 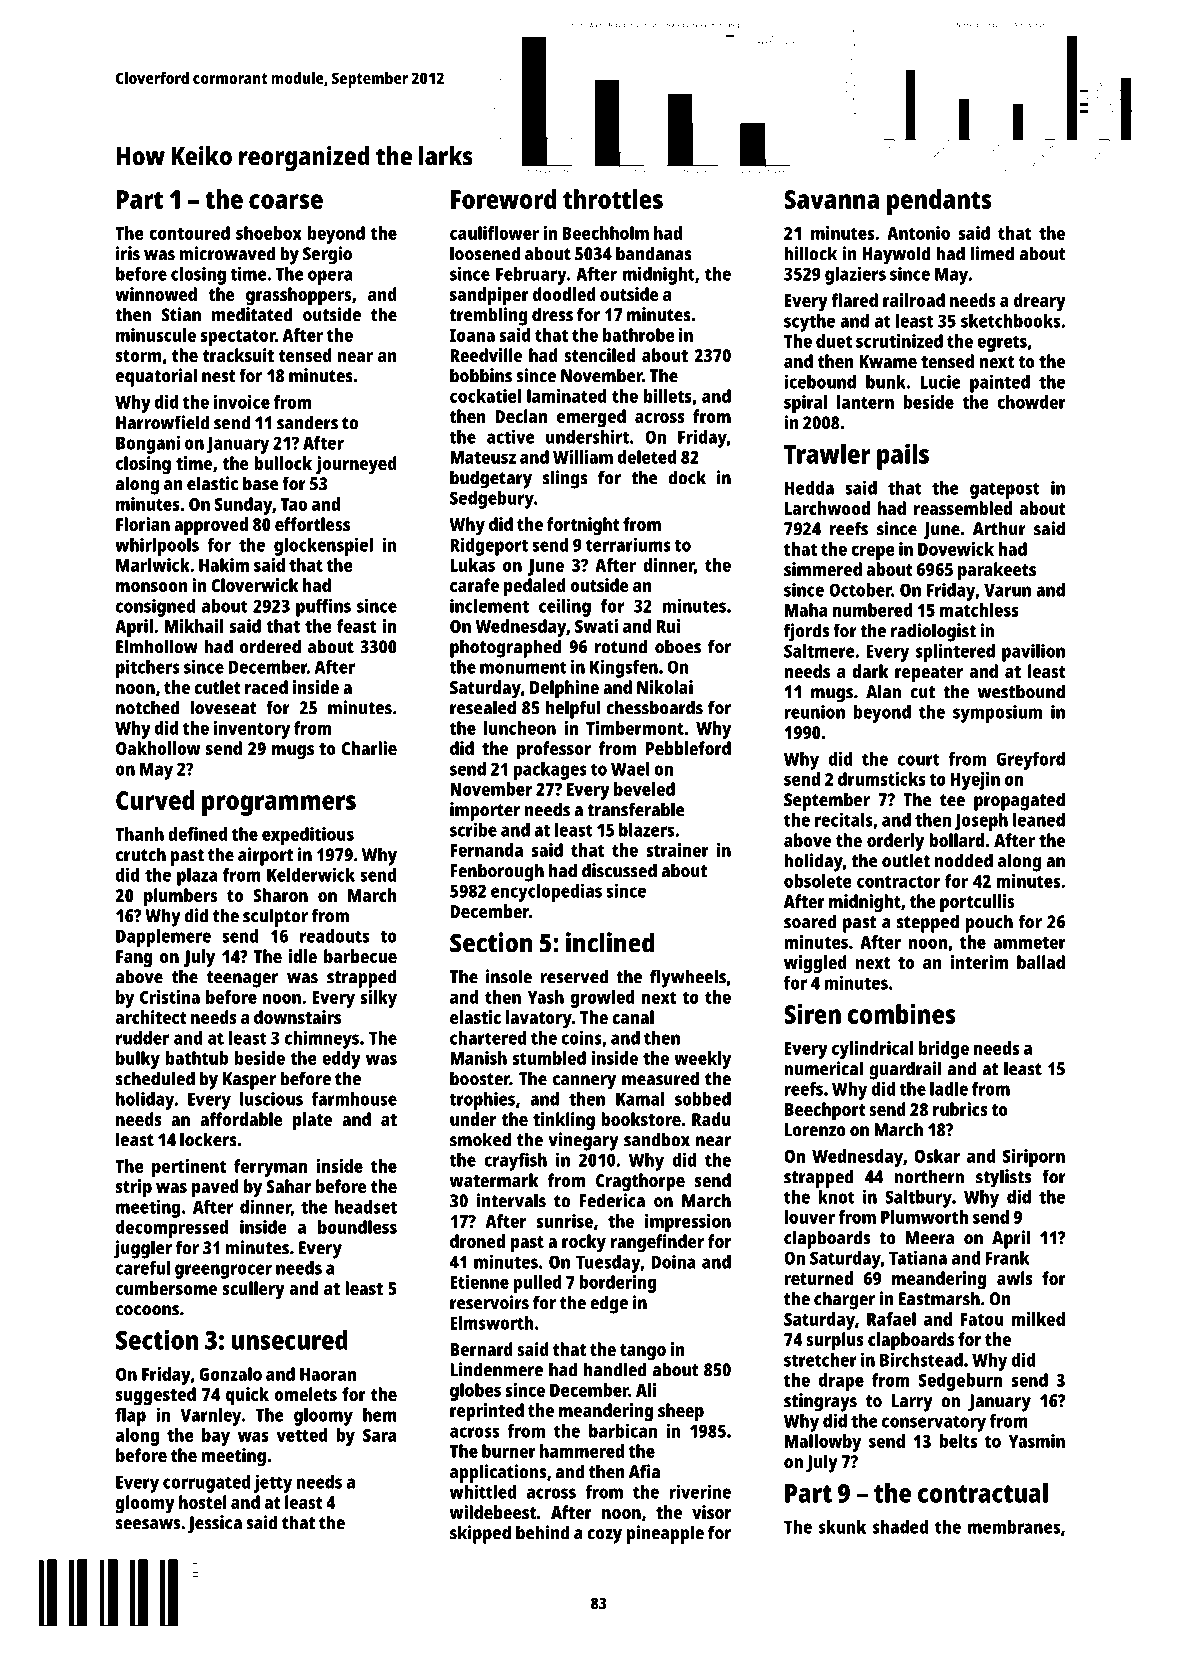 What do you see at coordinates (550, 771) in the page?
I see `packages` at bounding box center [550, 771].
